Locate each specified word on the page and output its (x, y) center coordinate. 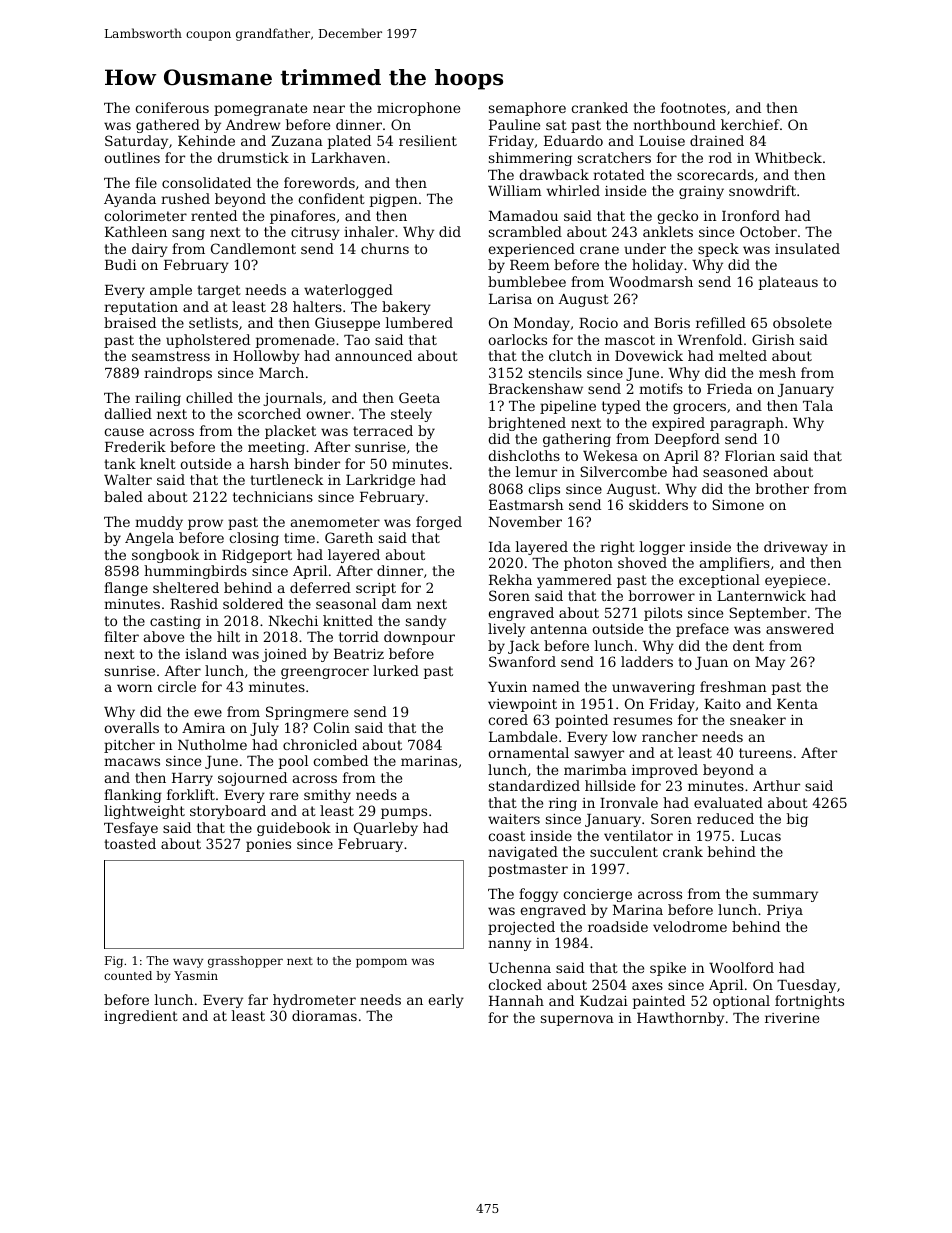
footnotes (693, 107)
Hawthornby (680, 1019)
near (329, 109)
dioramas (324, 1015)
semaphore (527, 109)
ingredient (141, 1017)
